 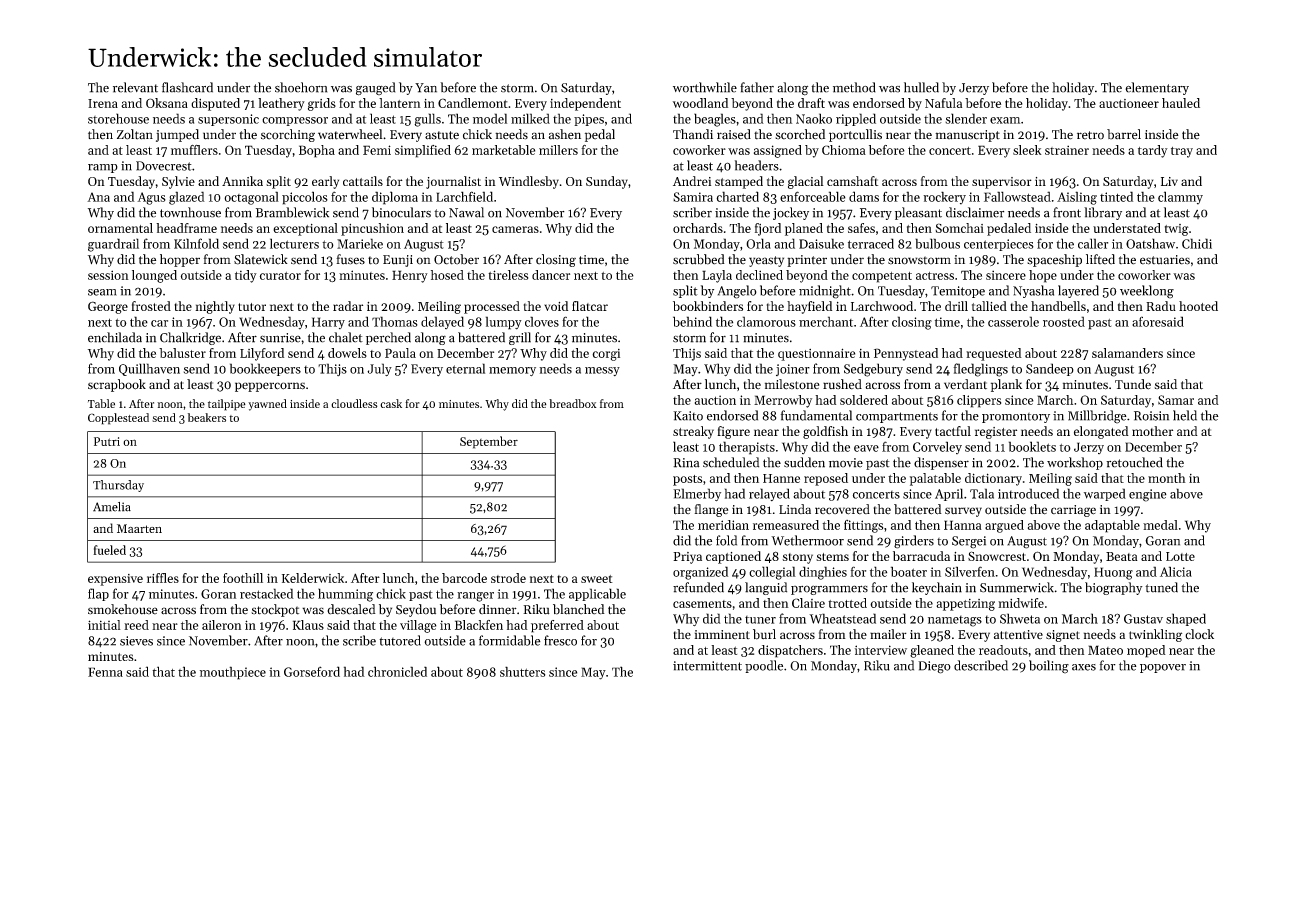 What do you see at coordinates (1157, 88) in the page?
I see `elementary` at bounding box center [1157, 88].
